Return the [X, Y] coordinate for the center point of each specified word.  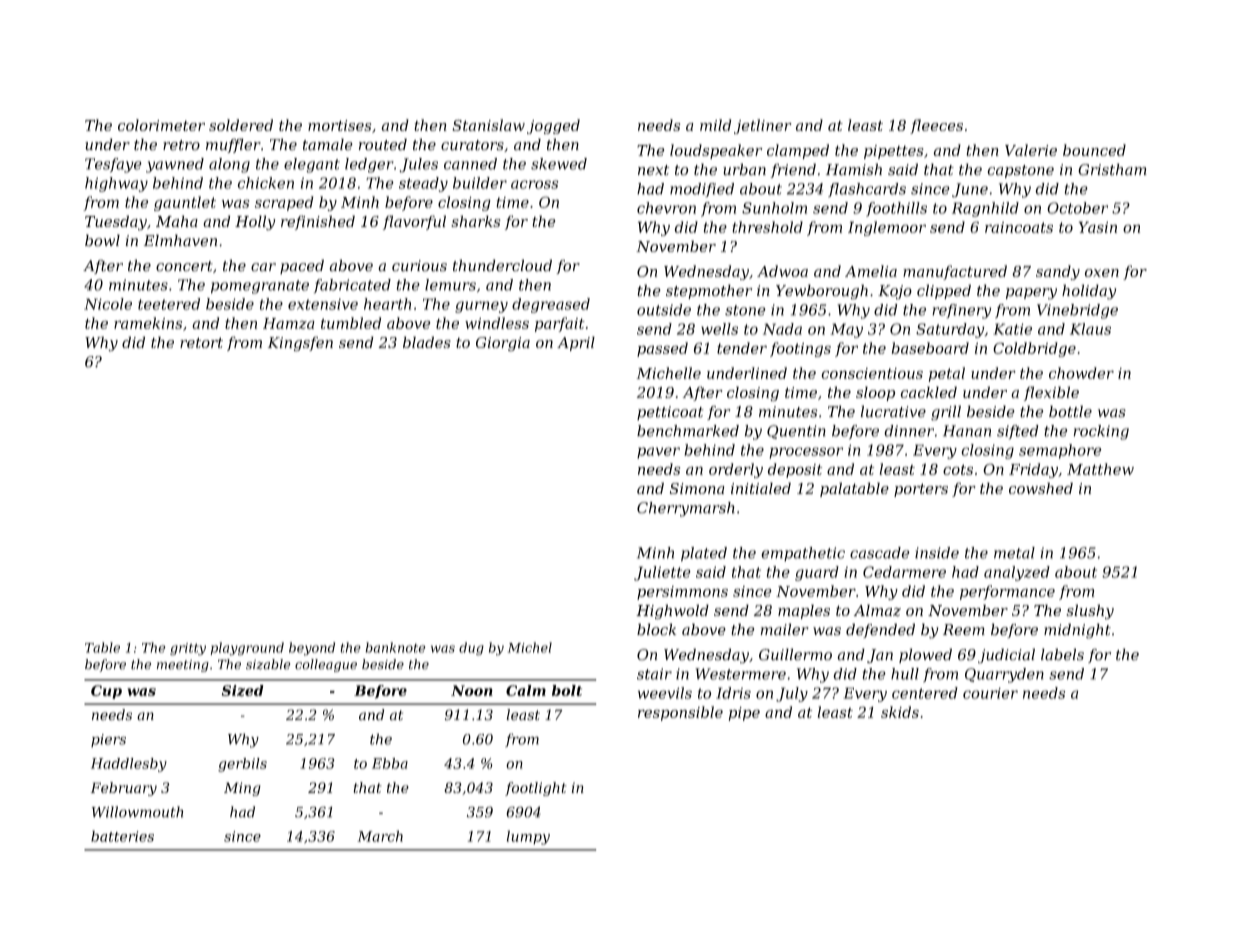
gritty [188, 649]
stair [654, 674]
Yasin [1098, 227]
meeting [183, 666]
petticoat [670, 413]
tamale [328, 144]
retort [201, 342]
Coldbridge [1034, 349]
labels [1062, 654]
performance [1007, 592]
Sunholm [774, 208]
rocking [1101, 432]
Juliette [662, 573]
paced [302, 266]
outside [664, 310]
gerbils [242, 765]
